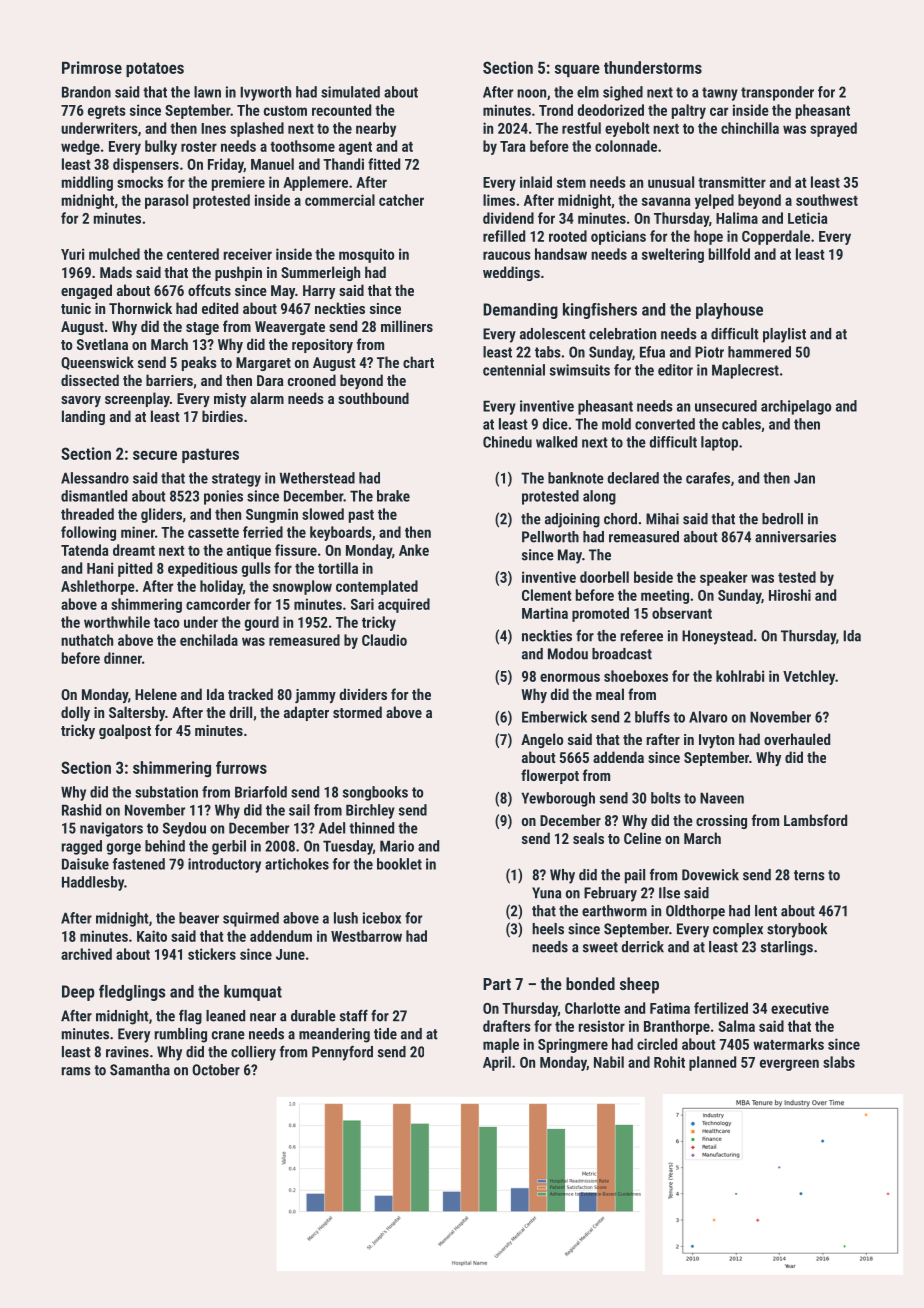 The width and height of the screenshot is (924, 1308). Describe the element at coordinates (741, 424) in the screenshot. I see `cables` at that location.
